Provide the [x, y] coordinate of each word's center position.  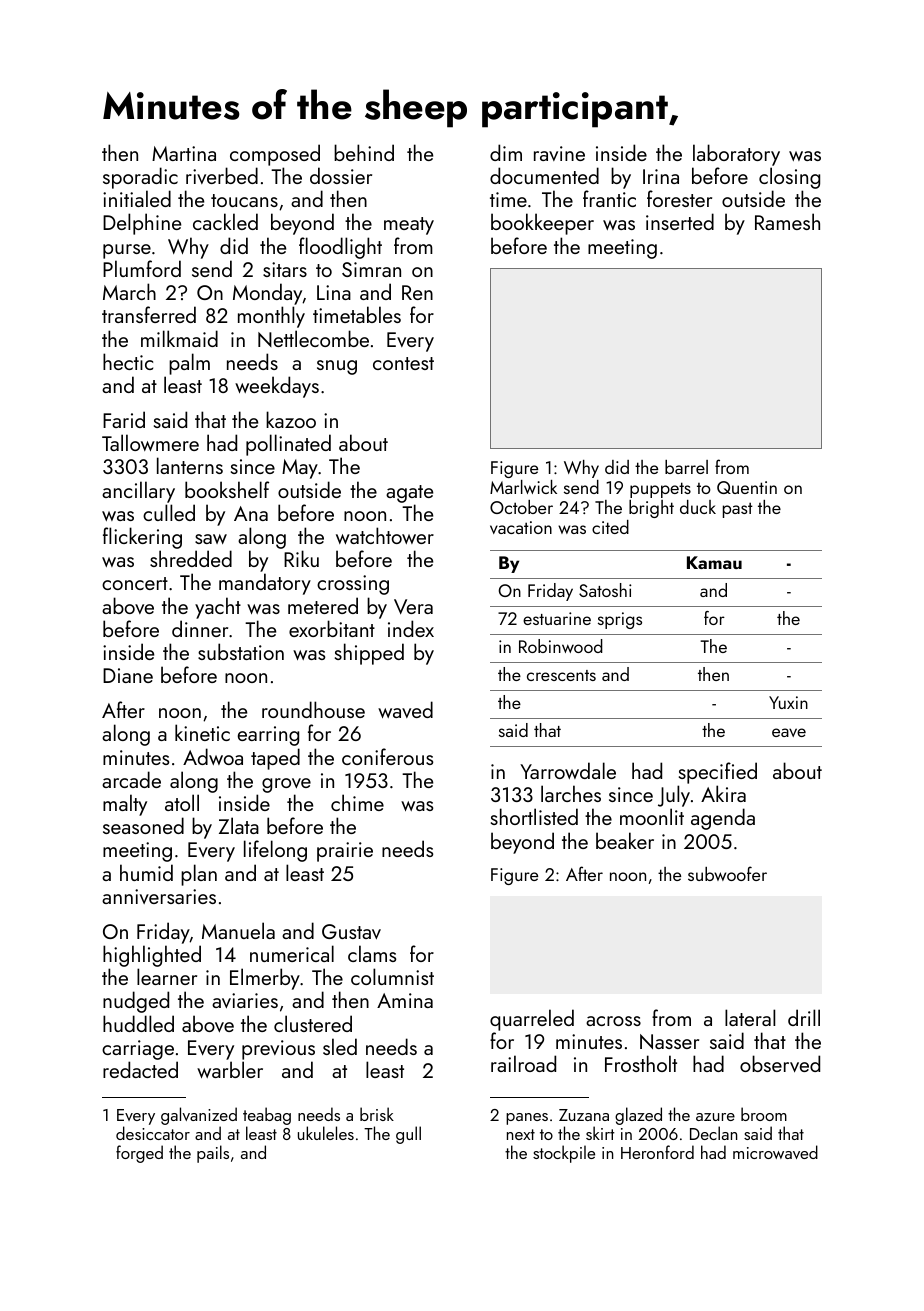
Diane [128, 675]
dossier [341, 175]
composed [275, 155]
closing [789, 178]
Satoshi [605, 590]
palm [189, 364]
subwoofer [727, 873]
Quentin [747, 487]
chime [357, 802]
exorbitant [332, 628]
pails [213, 1154]
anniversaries [159, 896]
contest [403, 363]
